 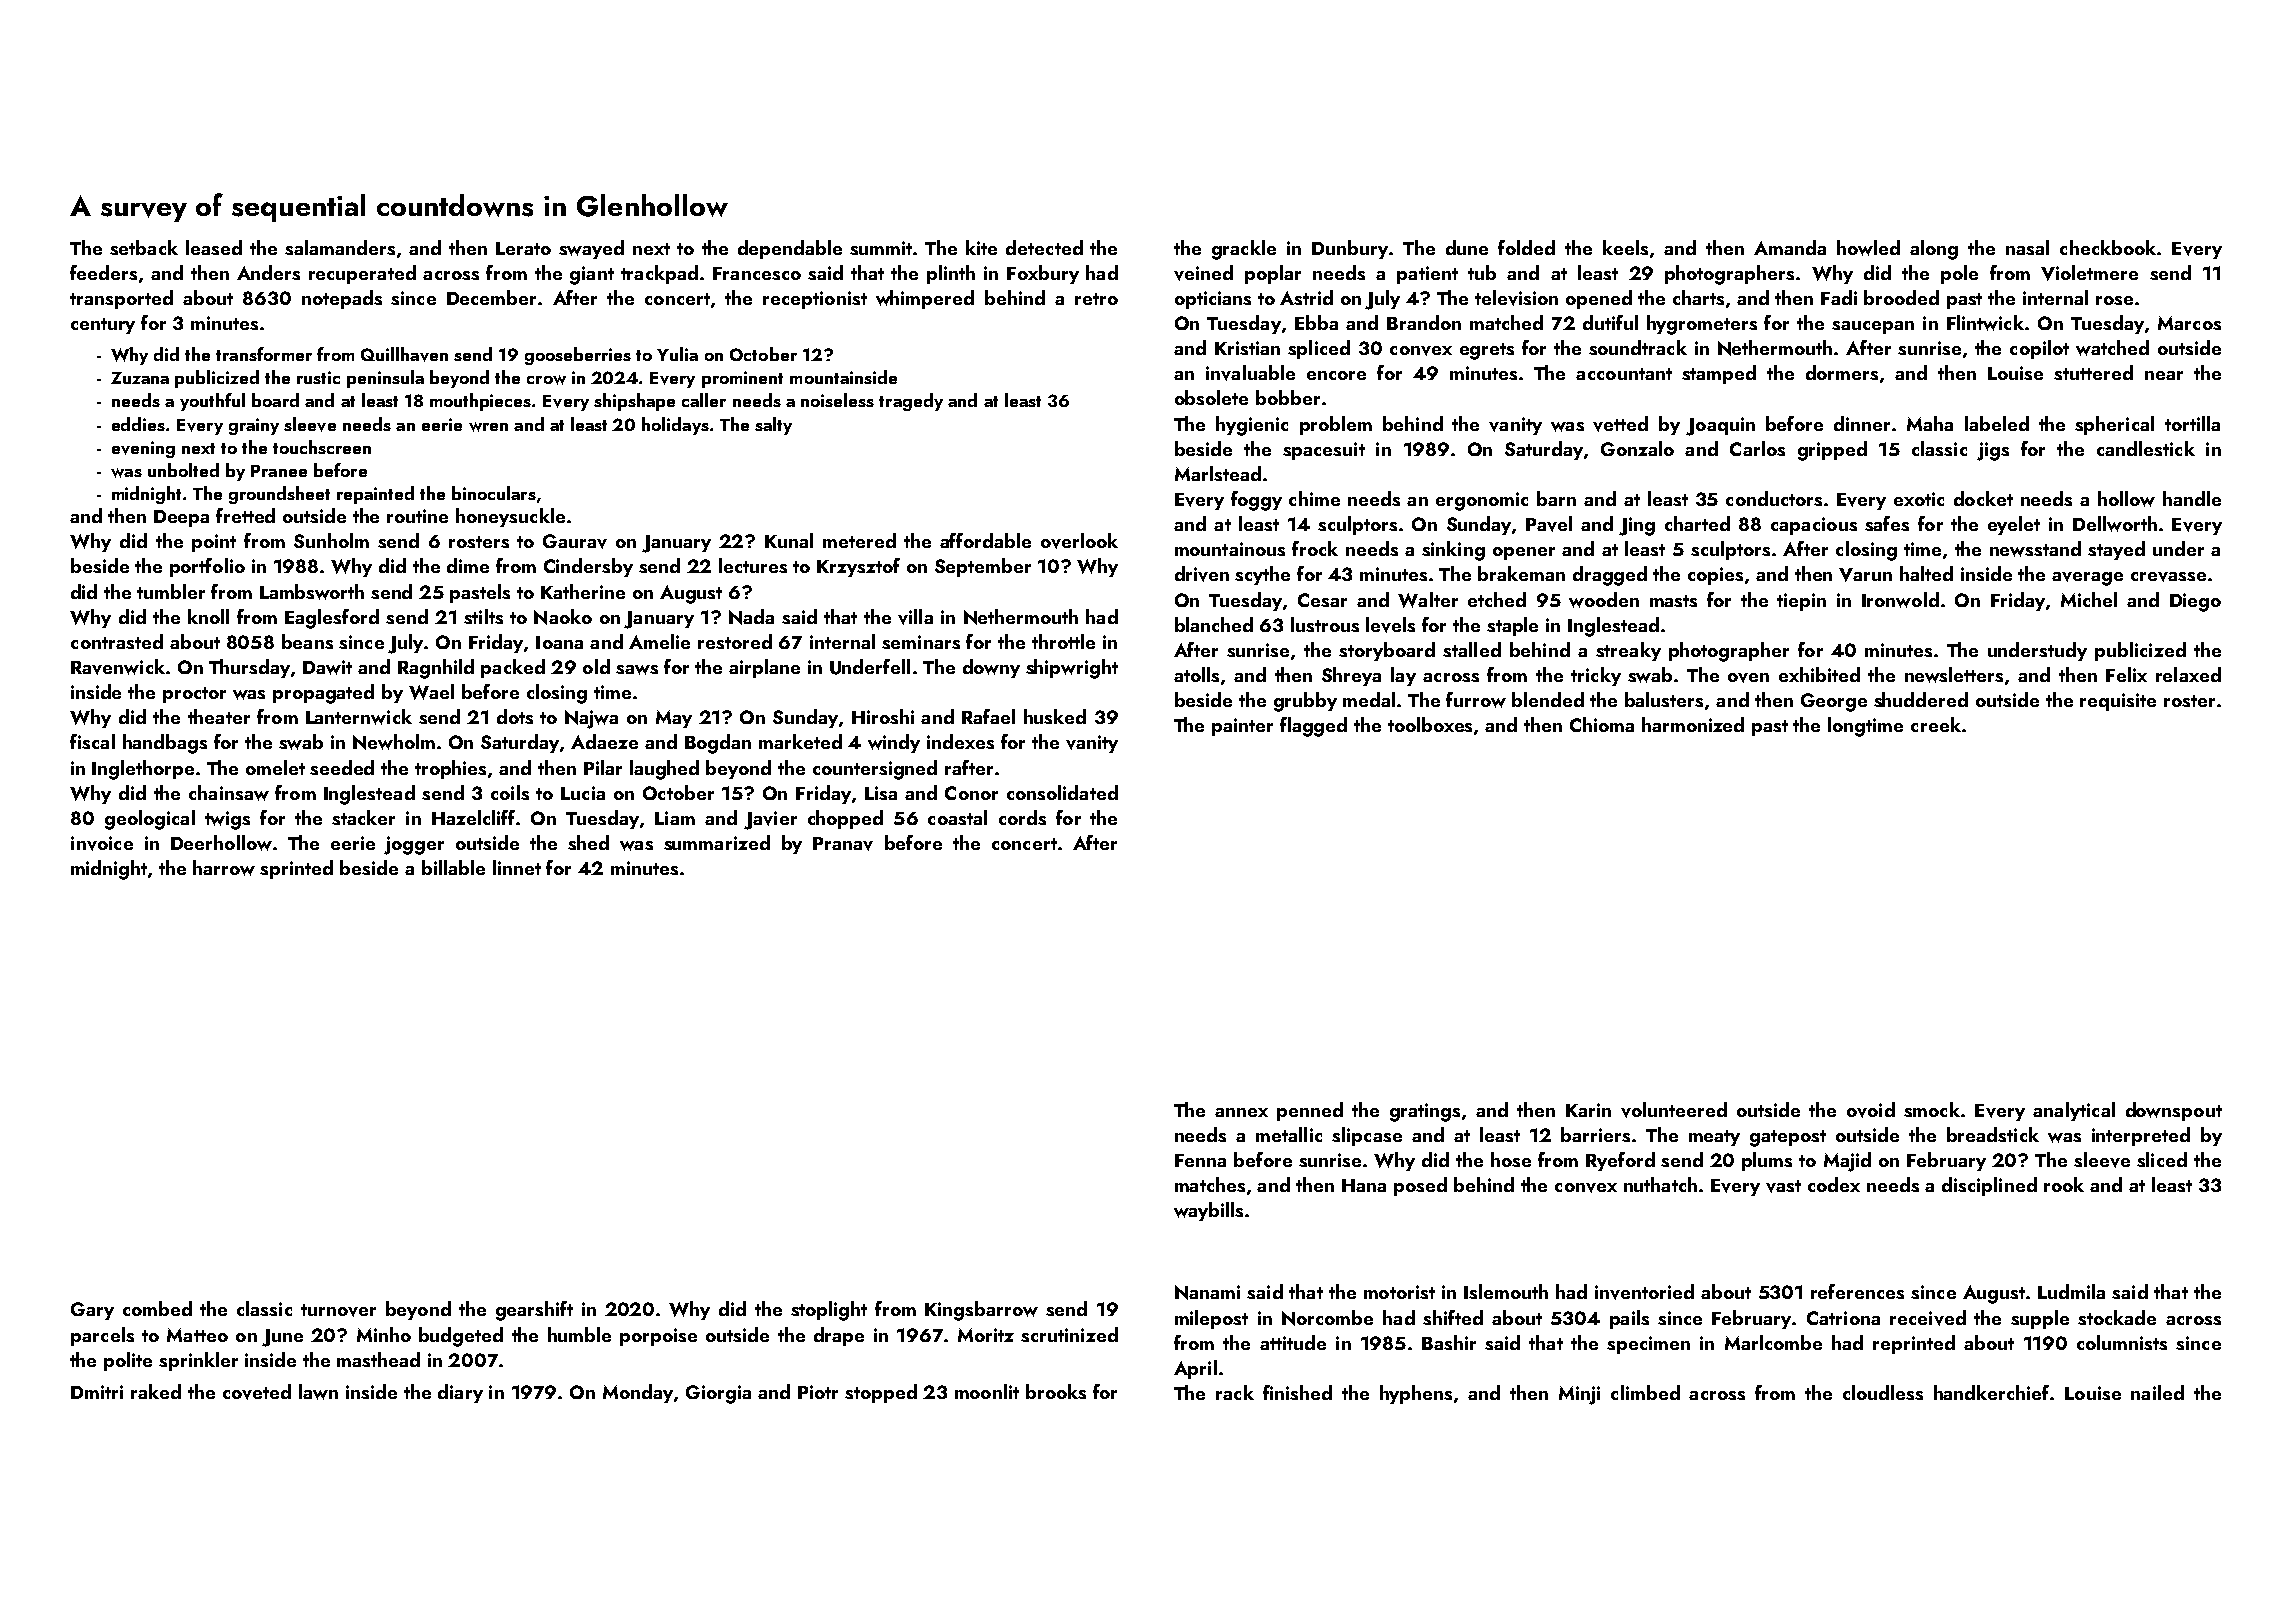 What do you see at coordinates (1214, 624) in the image?
I see `blanched` at bounding box center [1214, 624].
